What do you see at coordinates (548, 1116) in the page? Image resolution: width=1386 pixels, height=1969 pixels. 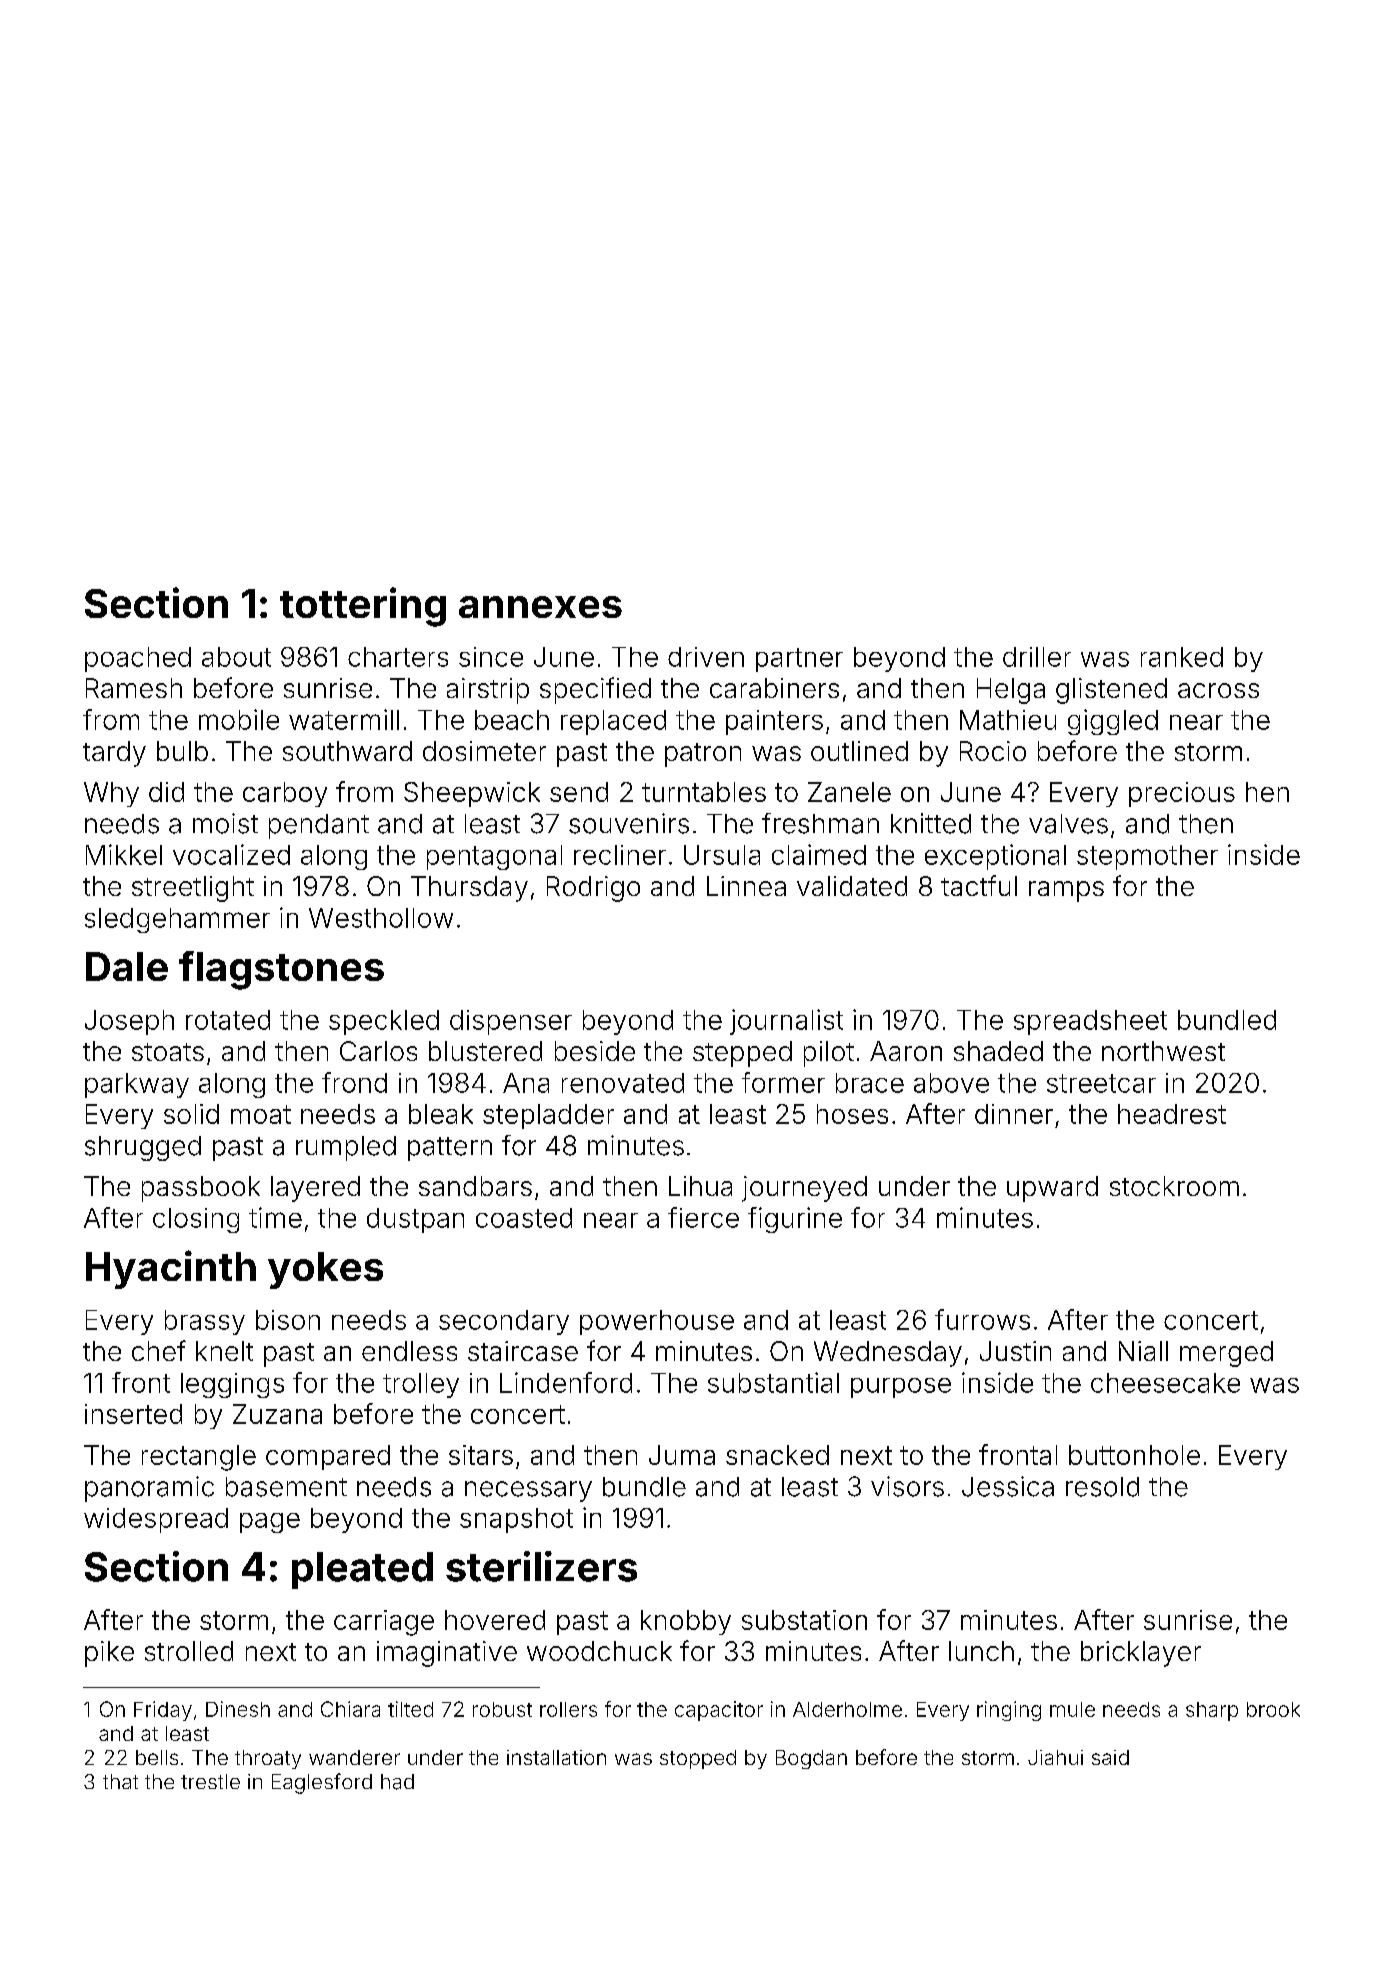 I see `stepladder` at bounding box center [548, 1116].
